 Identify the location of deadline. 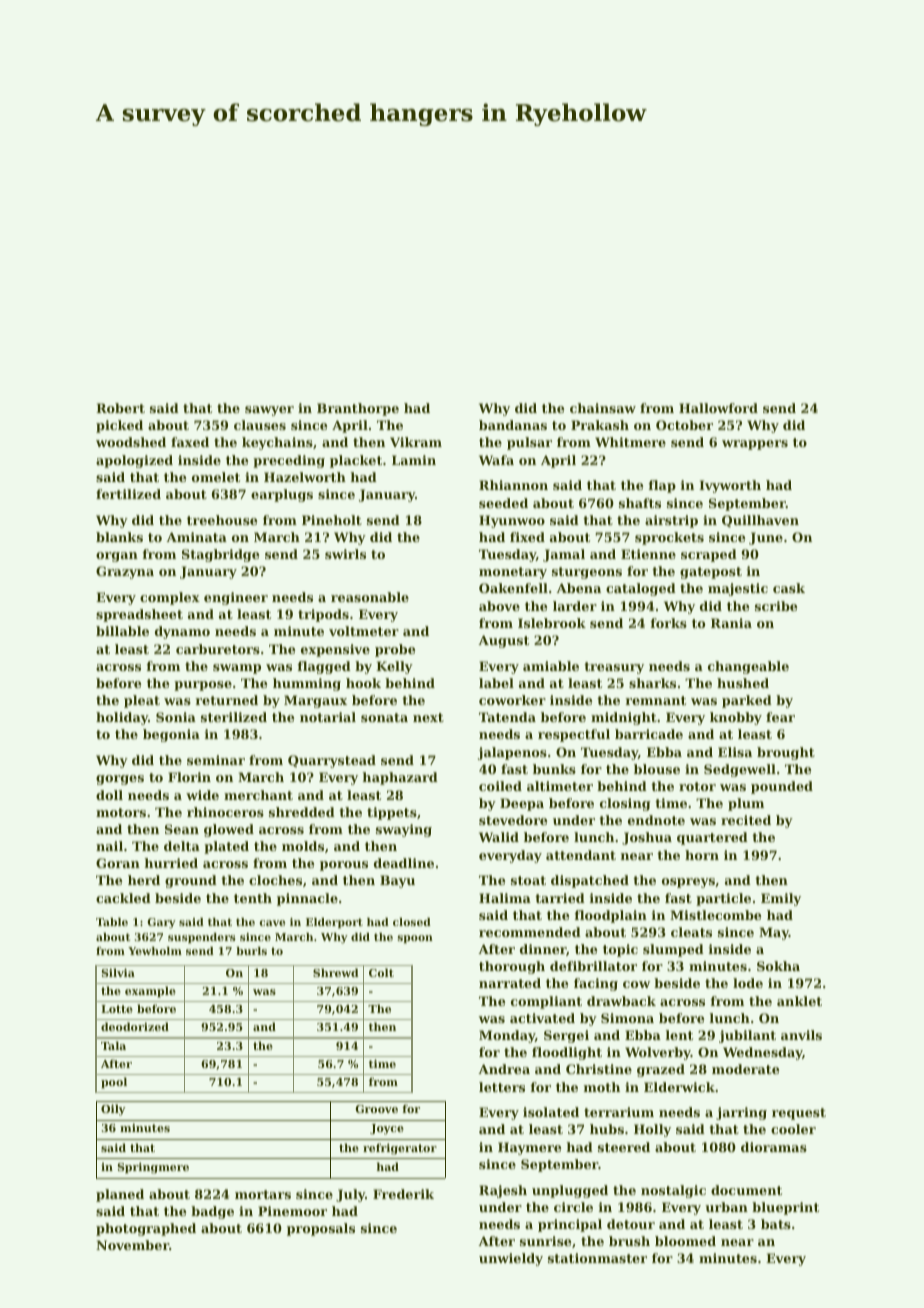
(404, 863).
